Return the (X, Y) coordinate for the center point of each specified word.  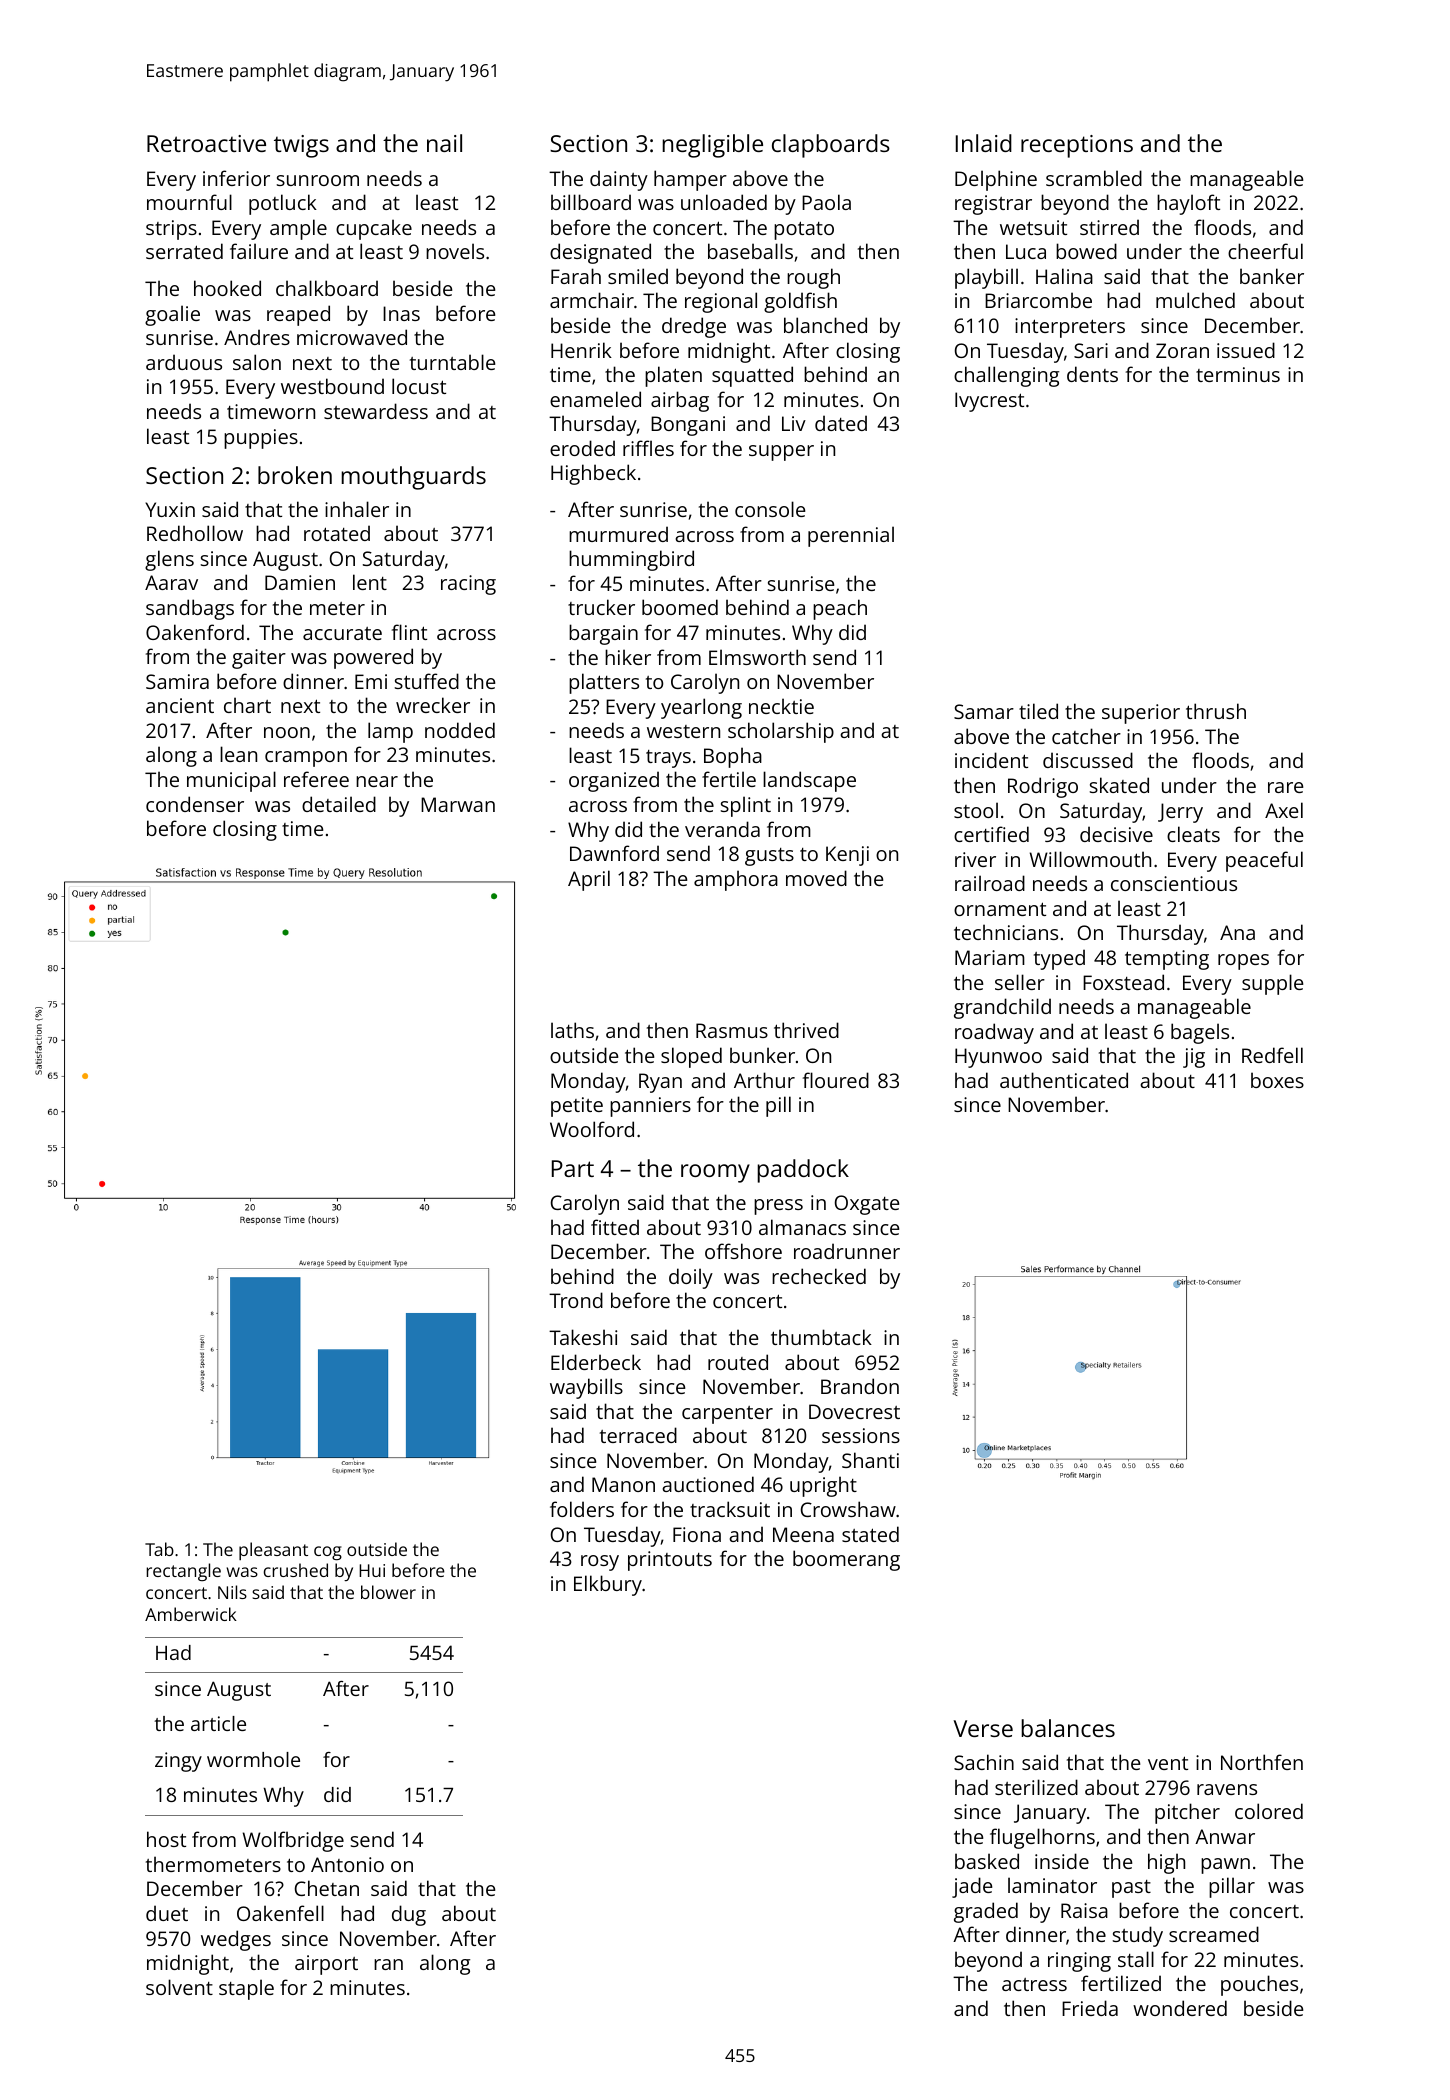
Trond (576, 1300)
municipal (231, 781)
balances (1068, 1728)
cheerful (1265, 251)
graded (986, 1912)
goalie (172, 315)
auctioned (708, 1484)
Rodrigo (1043, 787)
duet (167, 1913)
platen (673, 376)
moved (816, 878)
